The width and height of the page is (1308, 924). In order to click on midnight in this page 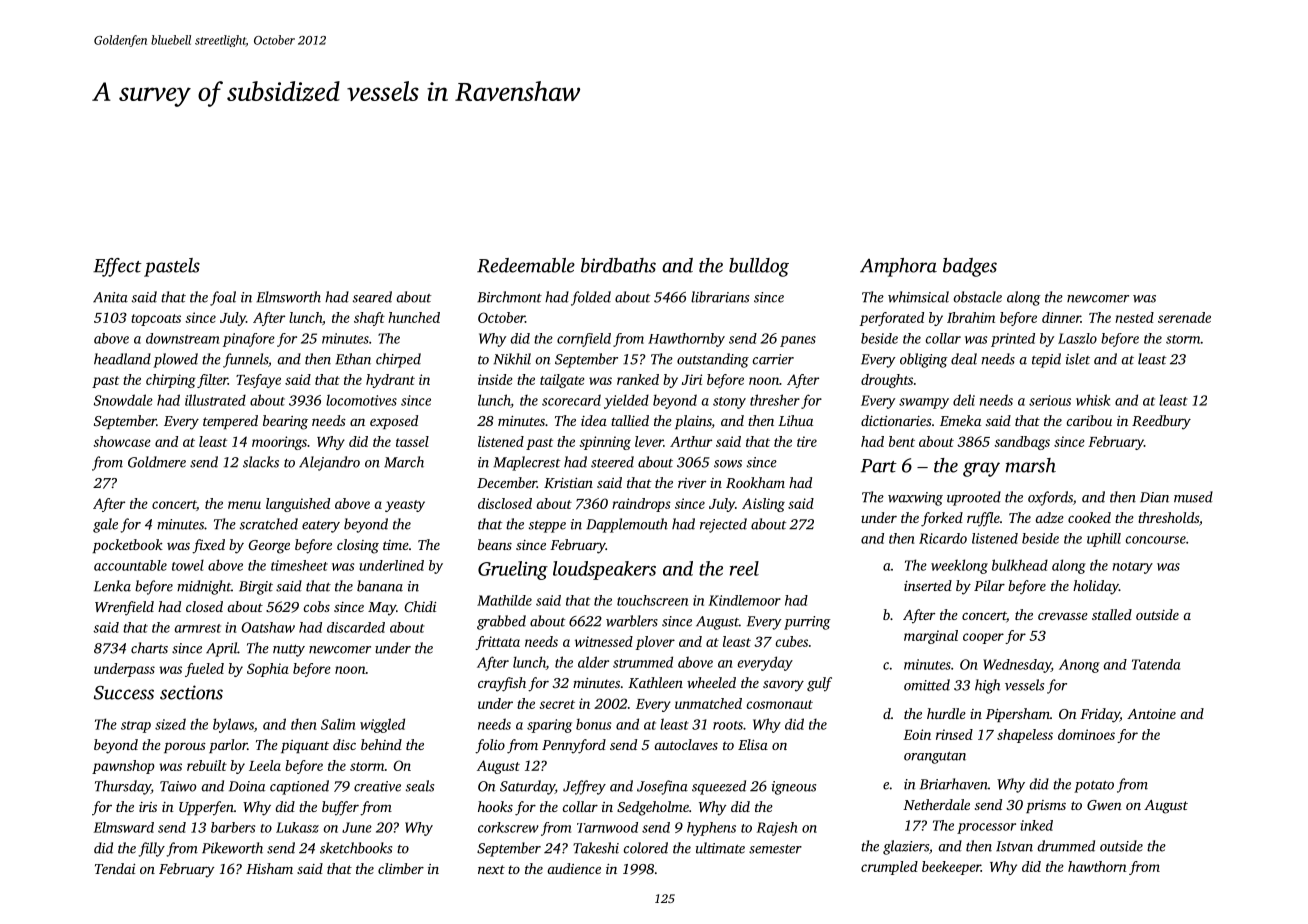, I will do `click(204, 587)`.
